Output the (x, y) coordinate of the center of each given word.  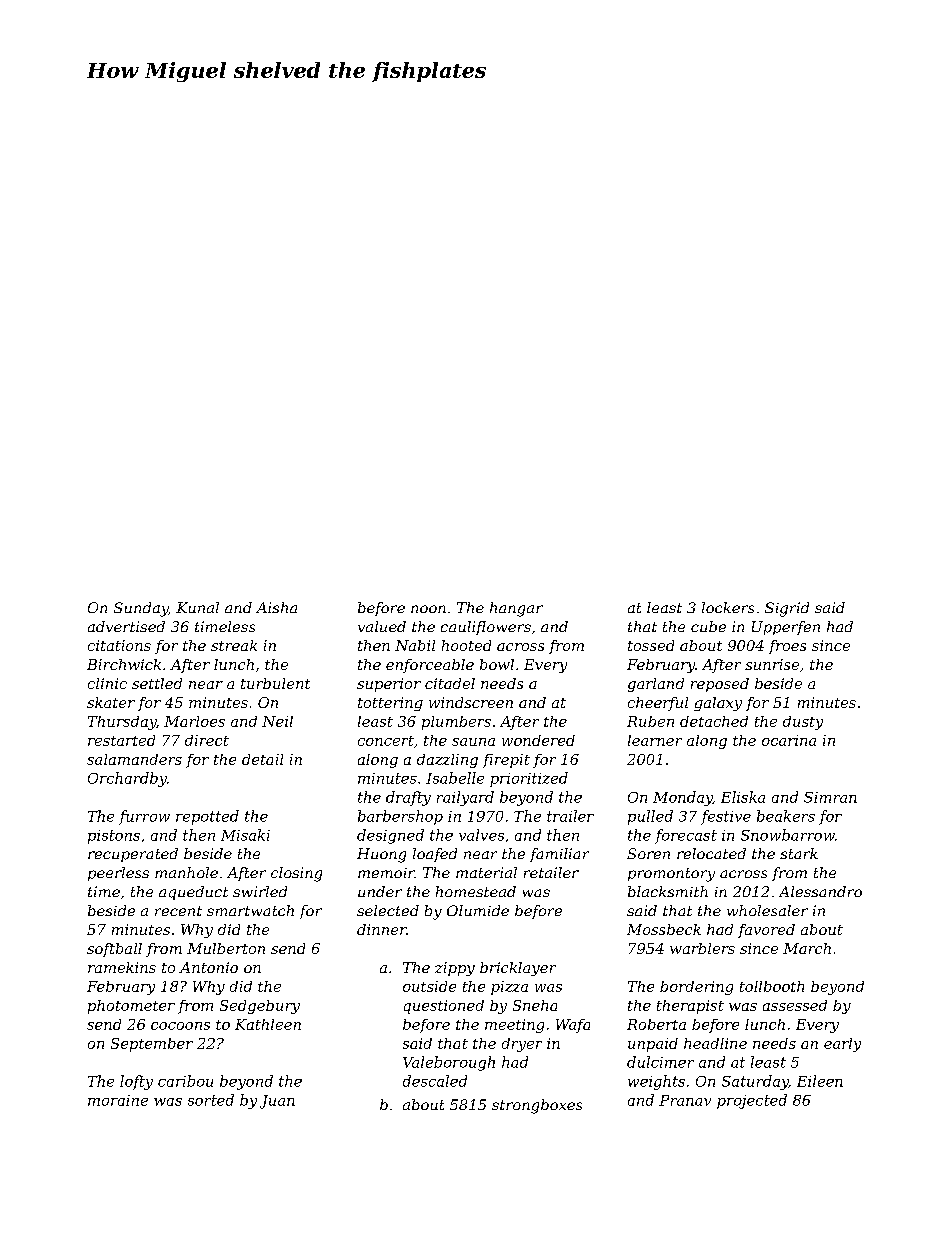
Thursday (122, 723)
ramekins (122, 967)
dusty (803, 723)
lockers (728, 607)
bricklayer (518, 969)
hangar (516, 609)
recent (178, 911)
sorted (211, 1100)
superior (389, 685)
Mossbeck (664, 929)
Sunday (141, 609)
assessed (795, 1005)
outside (429, 986)
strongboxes (537, 1106)
